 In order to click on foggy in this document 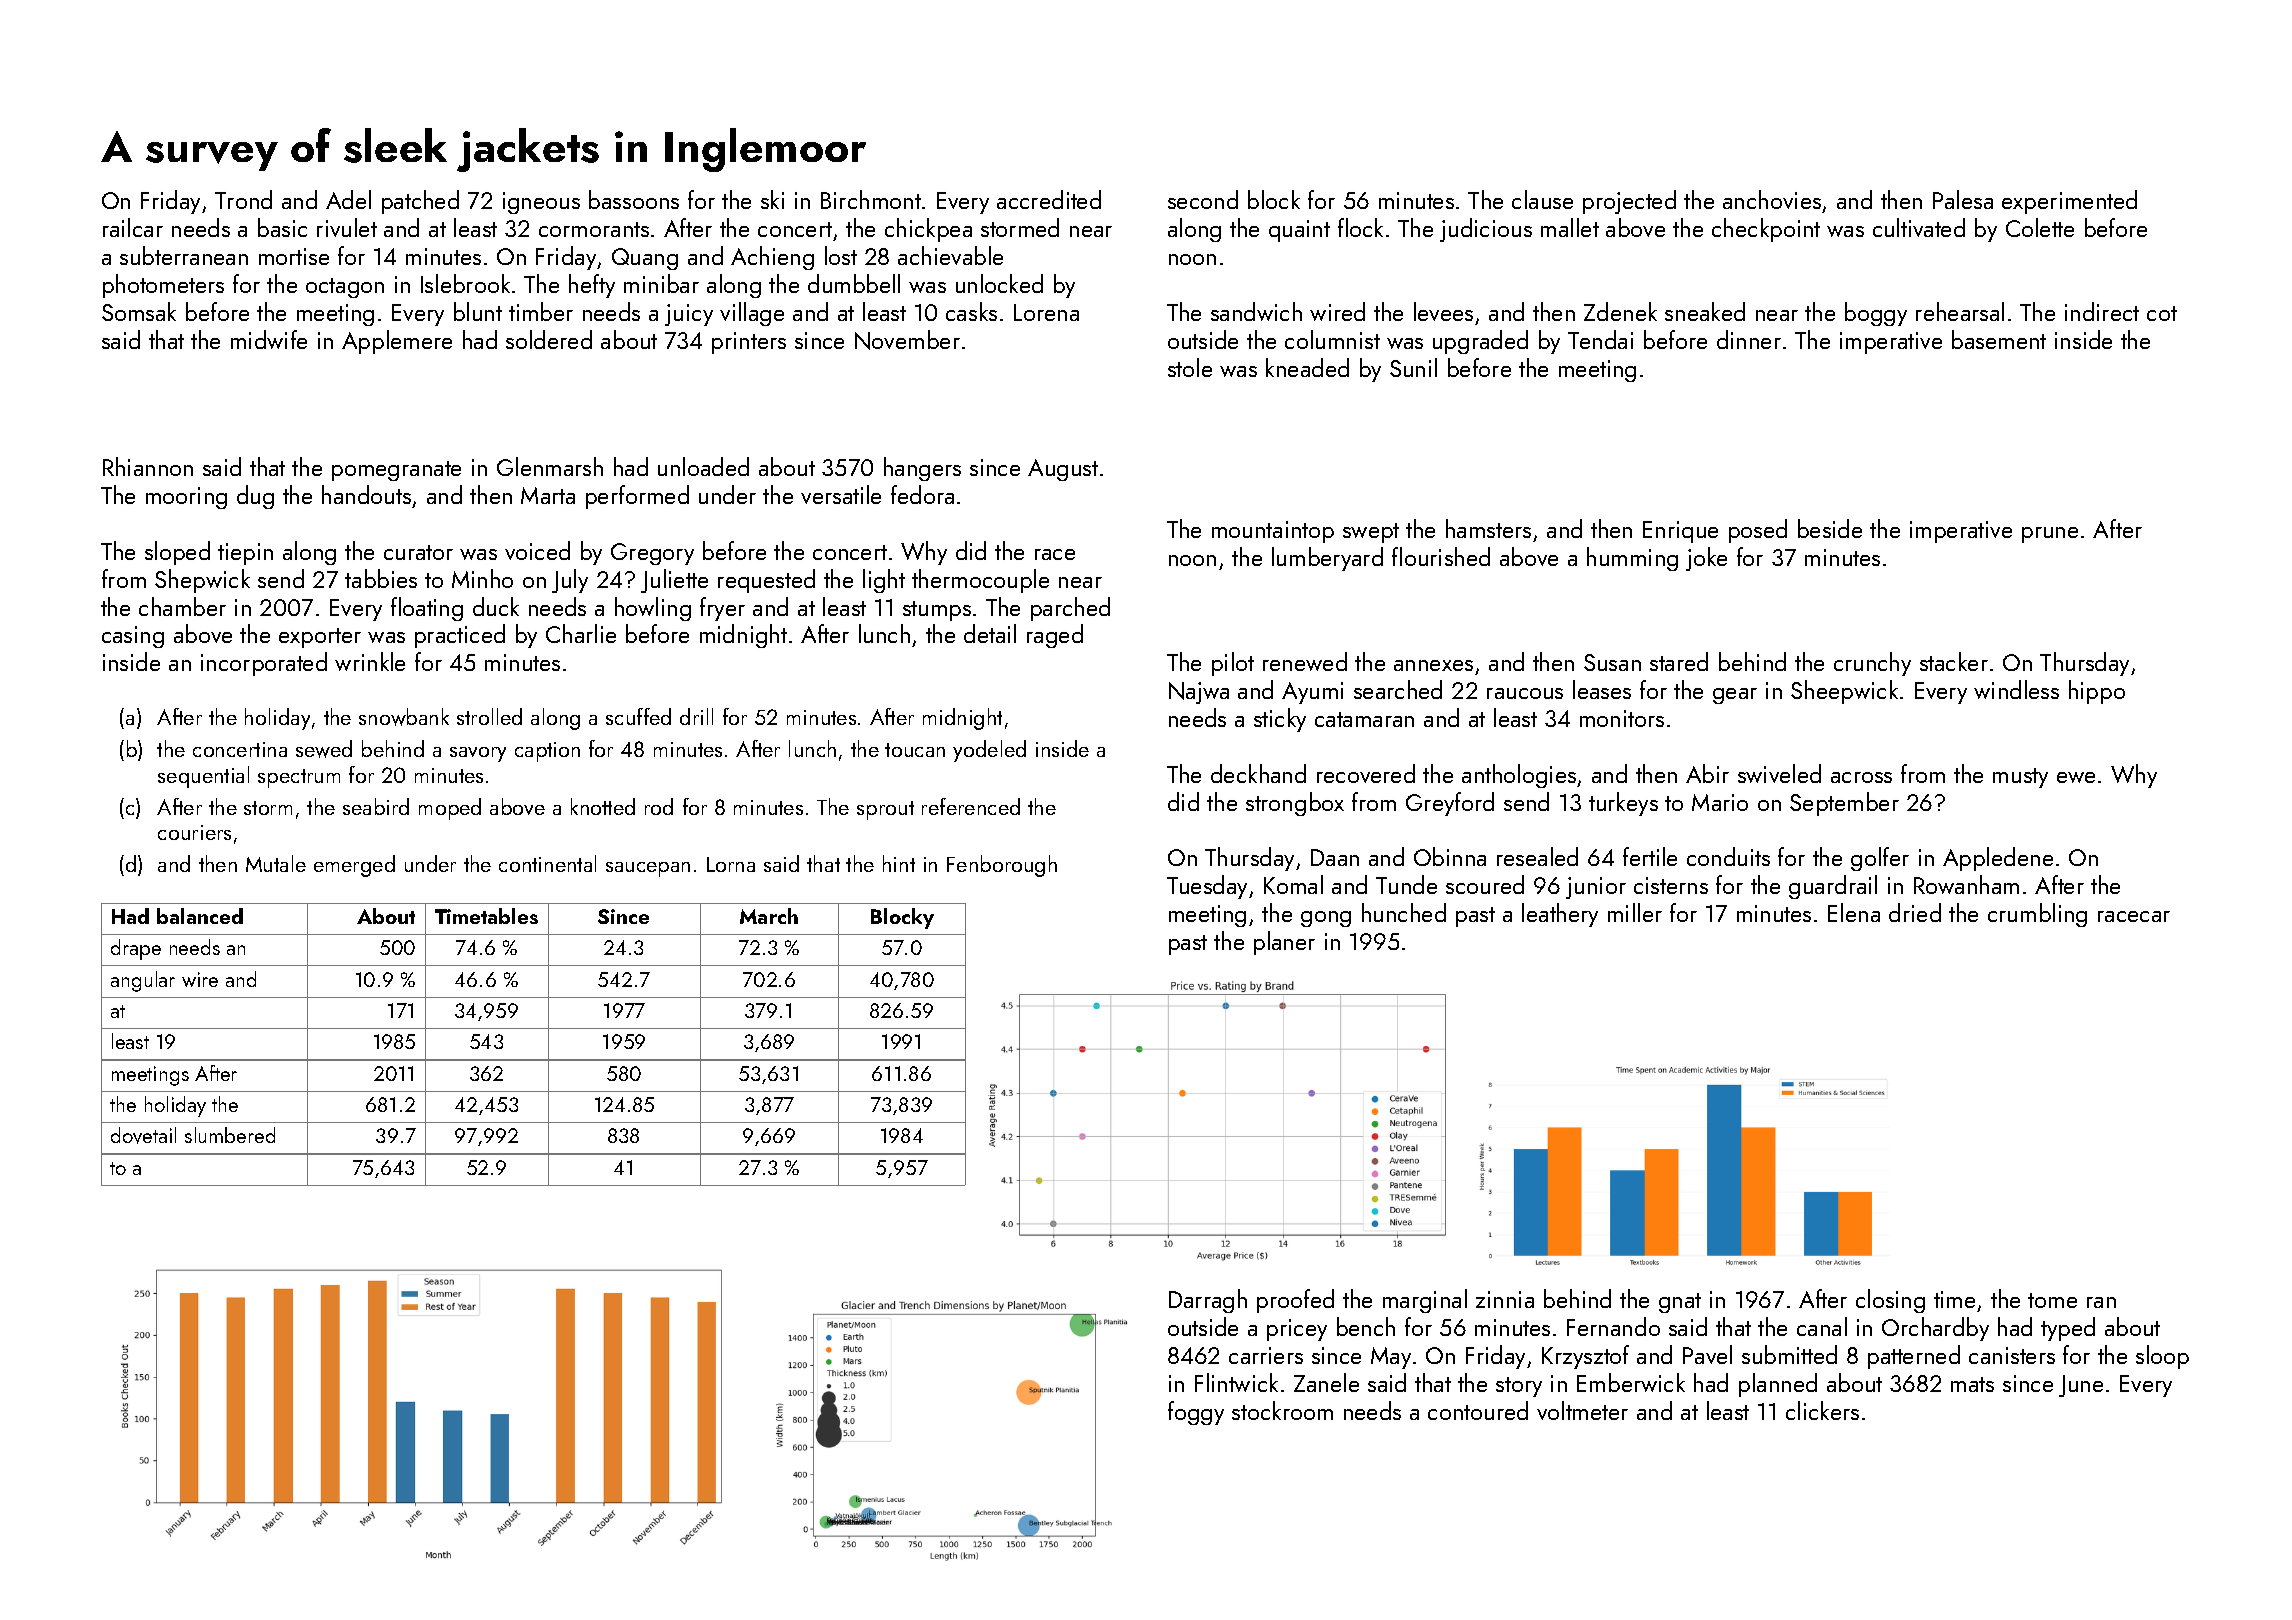, I will do `click(1196, 1413)`.
